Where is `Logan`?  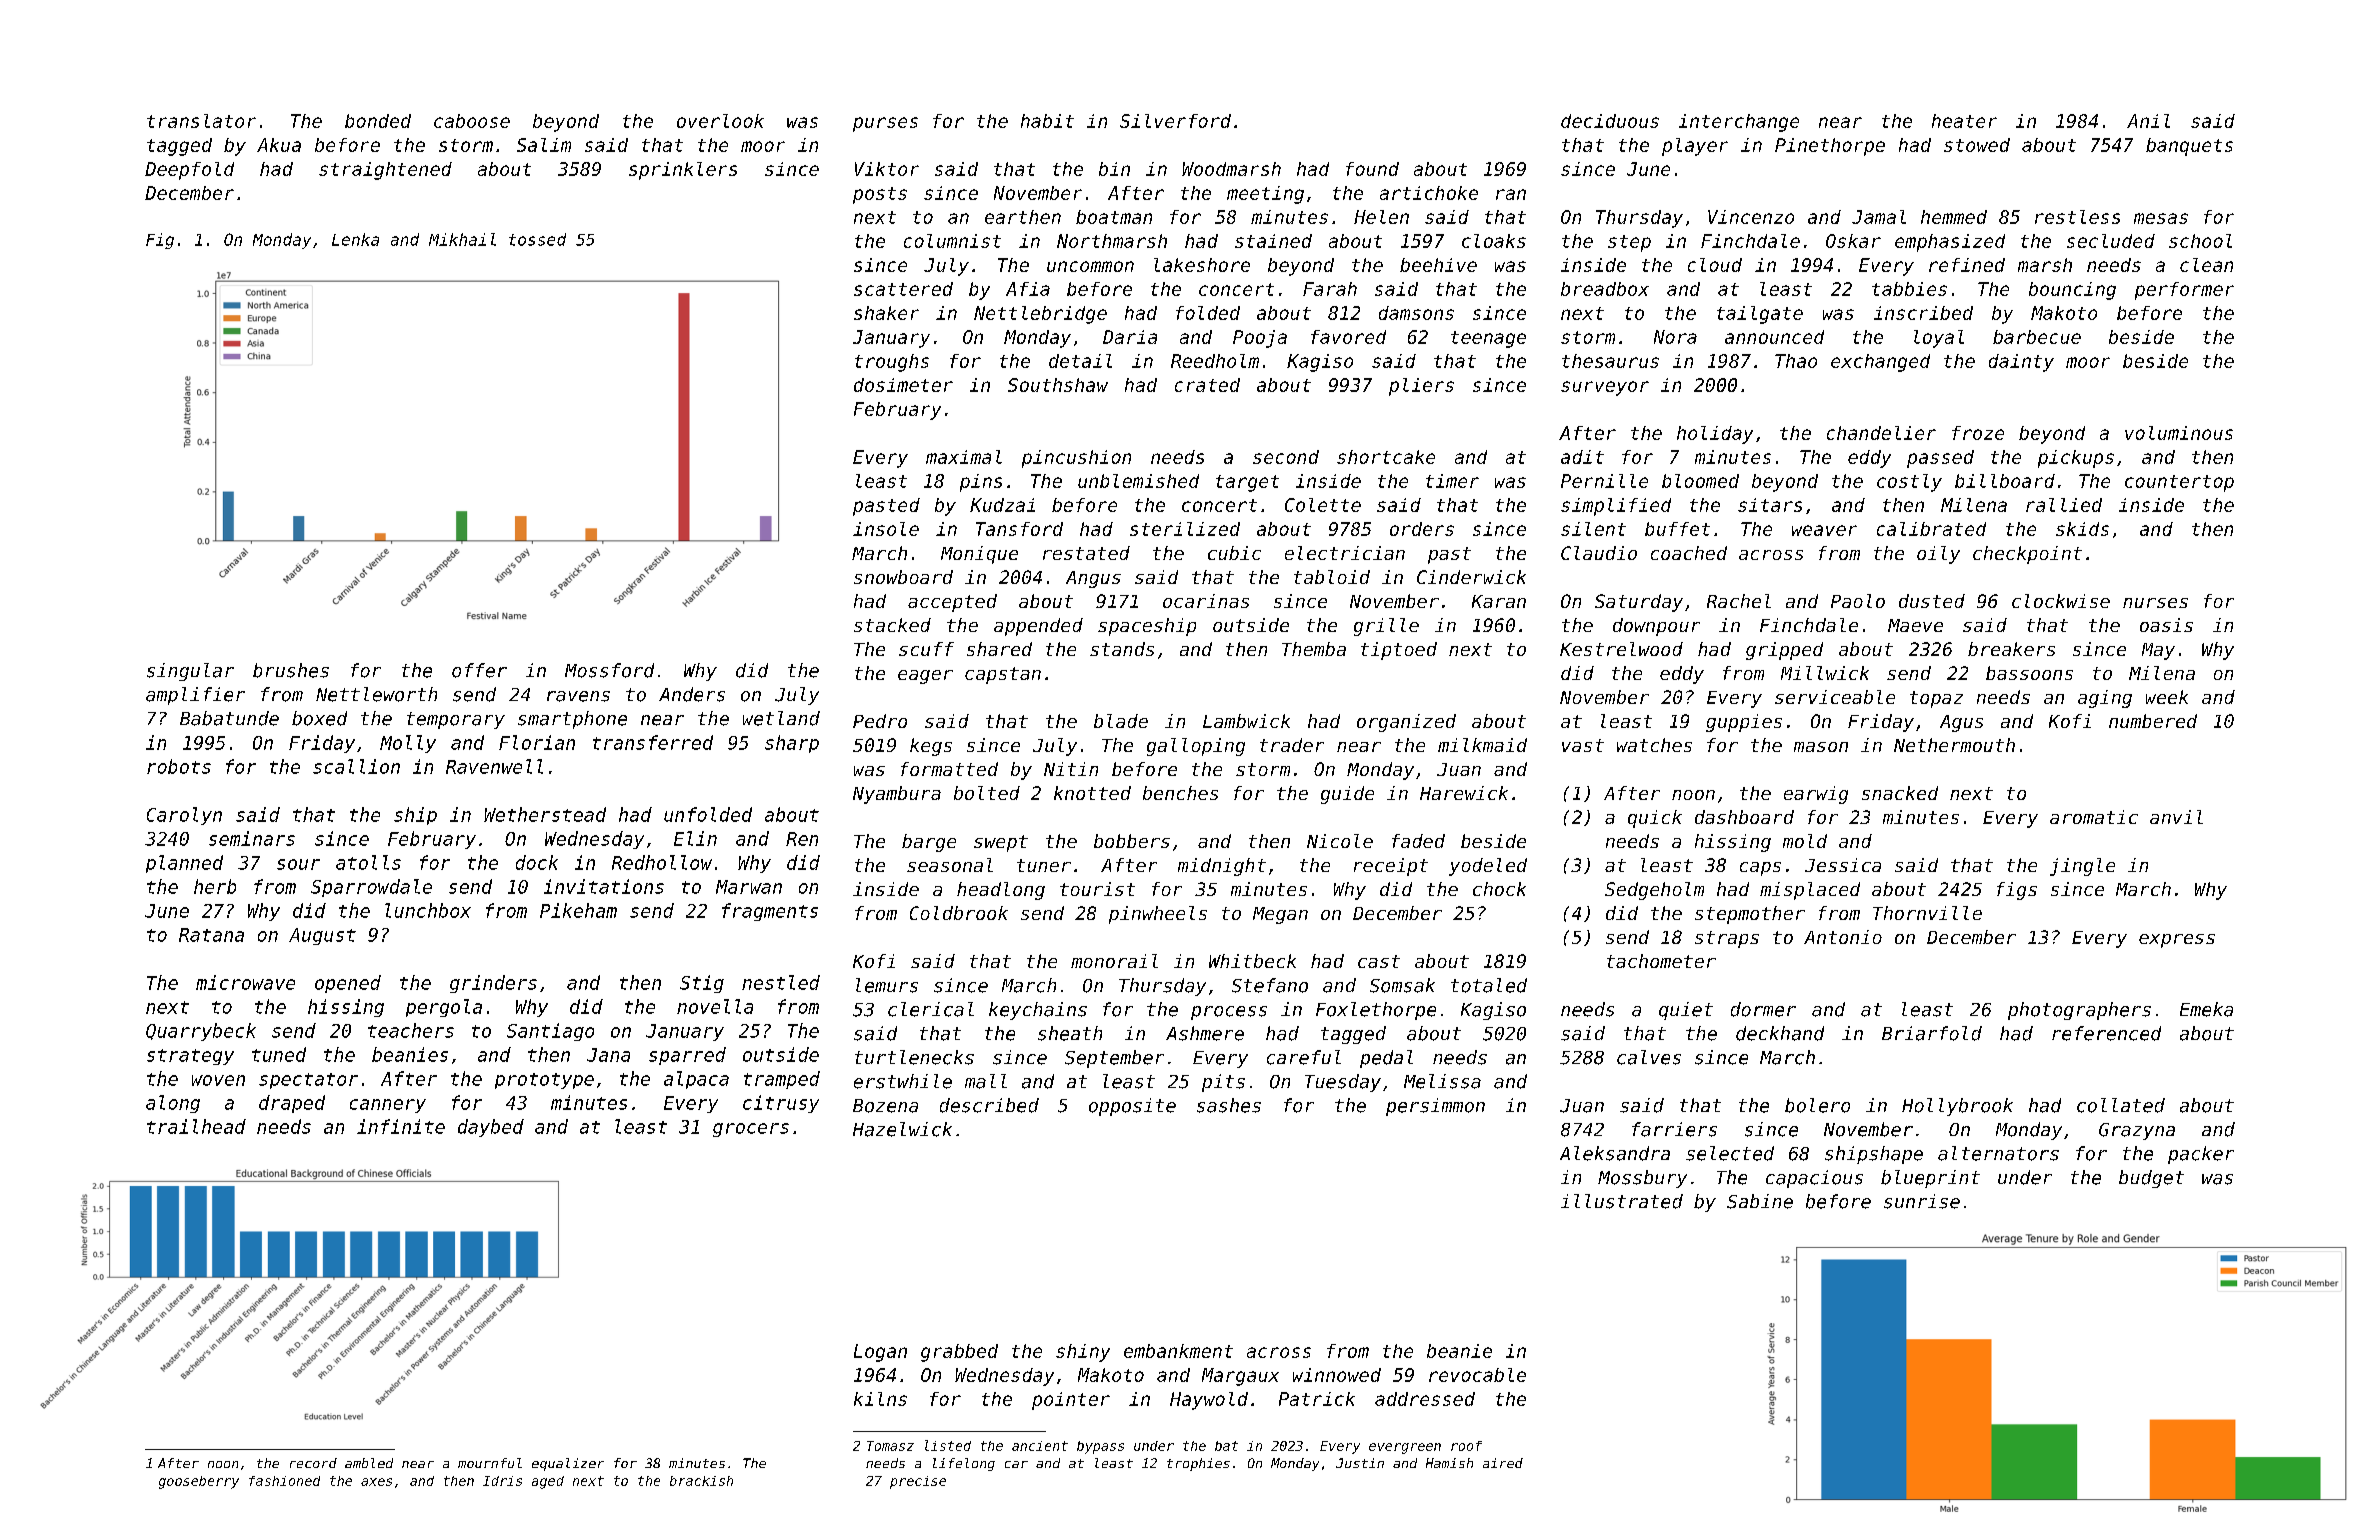 Logan is located at coordinates (880, 1353).
